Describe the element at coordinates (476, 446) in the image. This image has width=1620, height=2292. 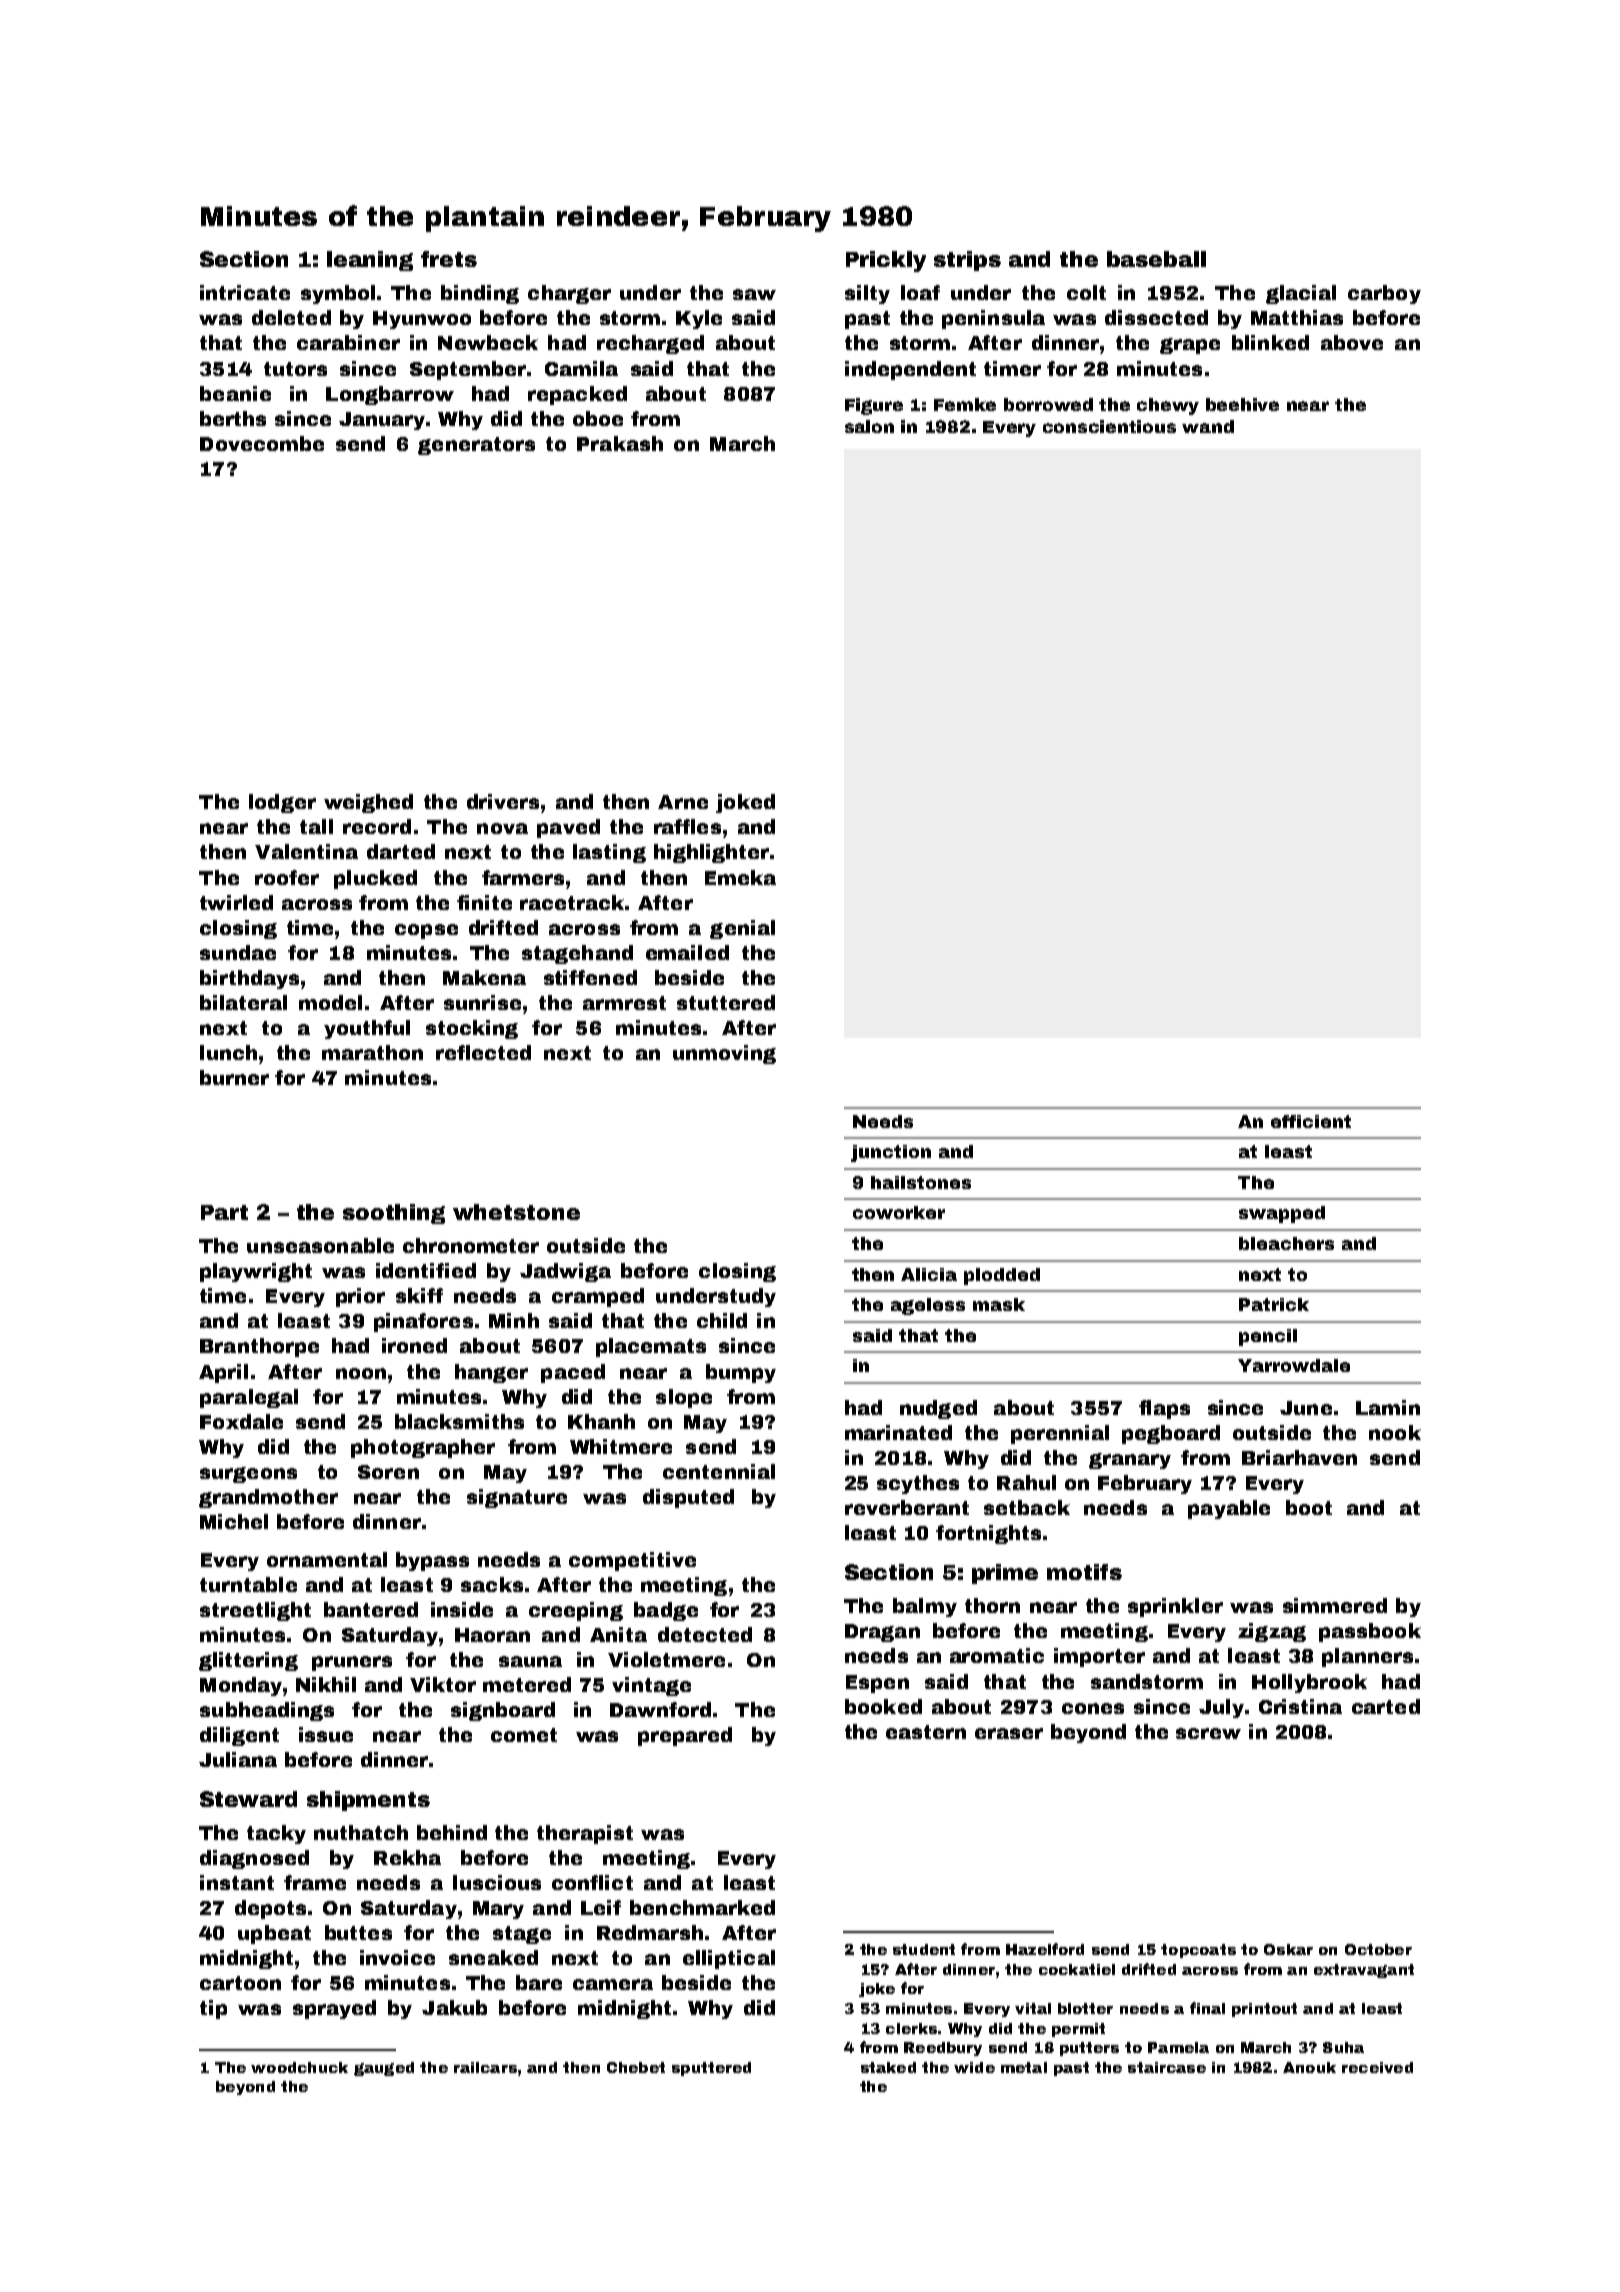
I see `generators` at that location.
